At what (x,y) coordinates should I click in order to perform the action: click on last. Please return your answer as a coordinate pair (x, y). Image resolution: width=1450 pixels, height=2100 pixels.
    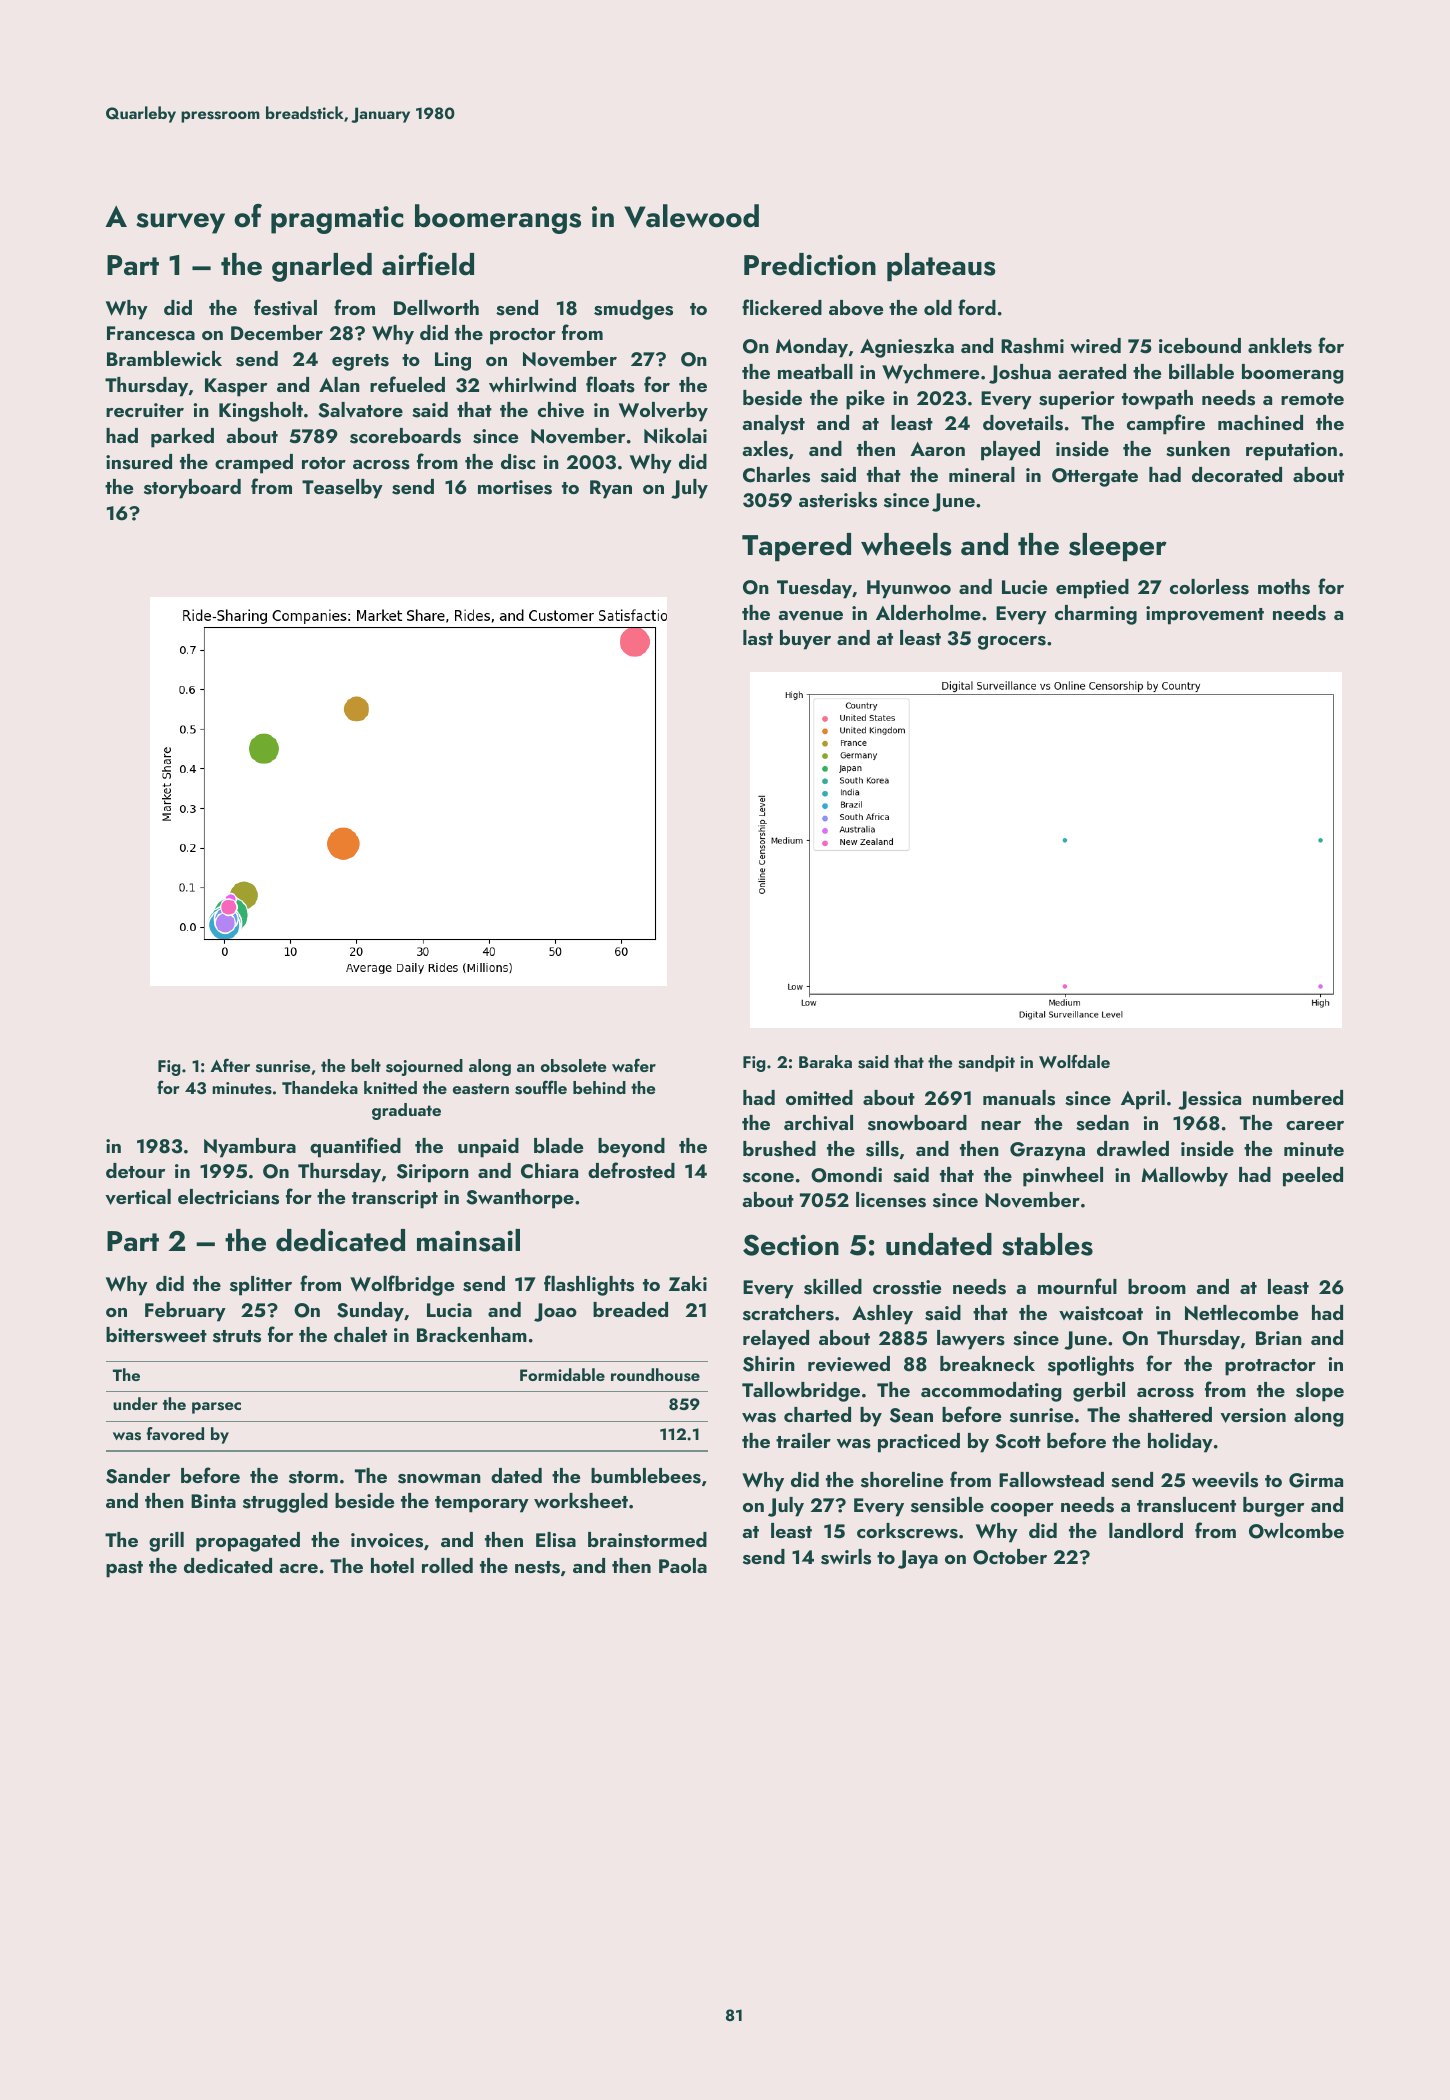
    Looking at the image, I should click on (758, 638).
